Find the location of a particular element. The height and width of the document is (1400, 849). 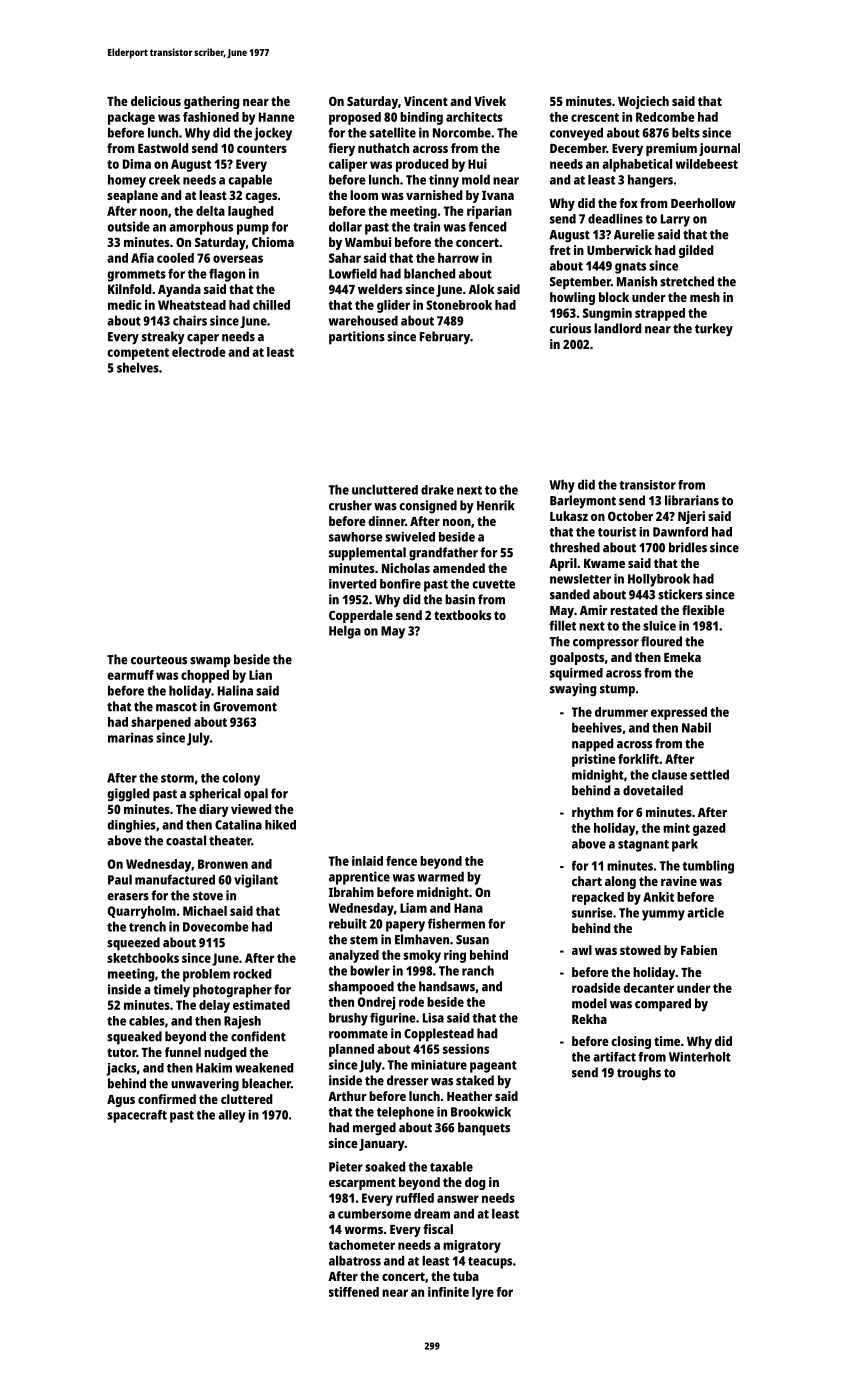

drake is located at coordinates (437, 490).
